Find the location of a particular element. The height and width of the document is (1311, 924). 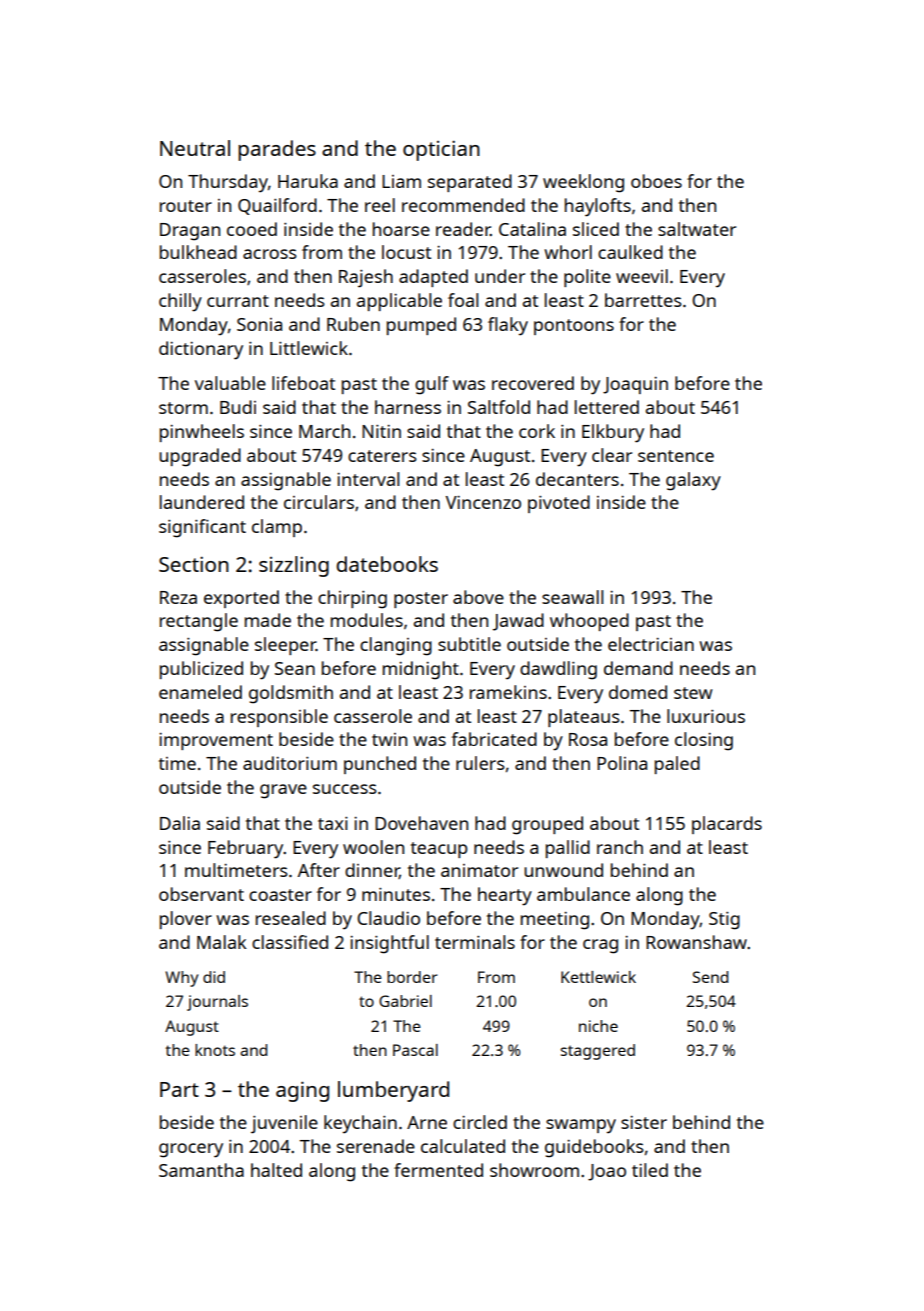

Dalia is located at coordinates (180, 823).
